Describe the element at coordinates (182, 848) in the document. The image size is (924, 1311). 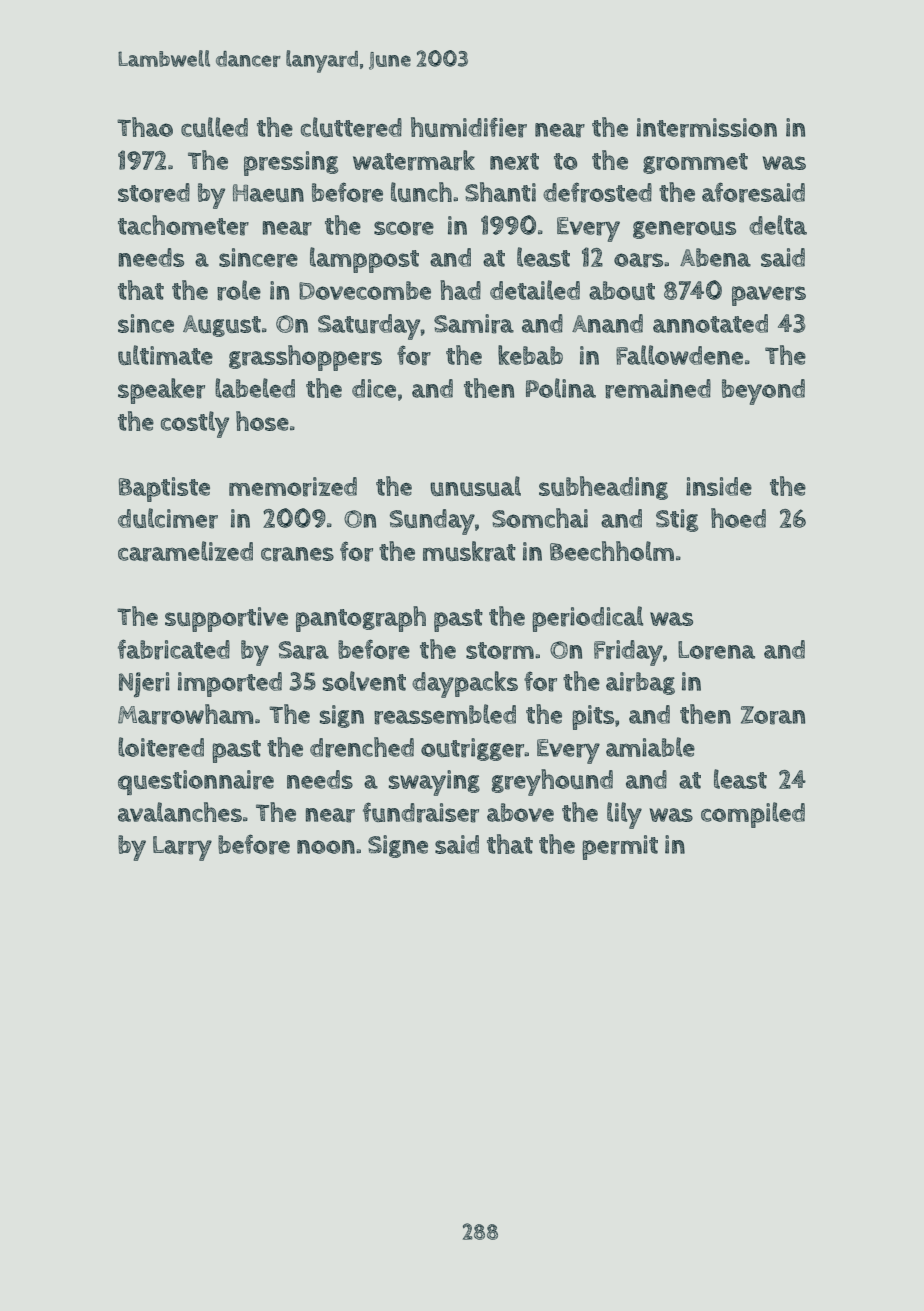
I see `Larry` at that location.
